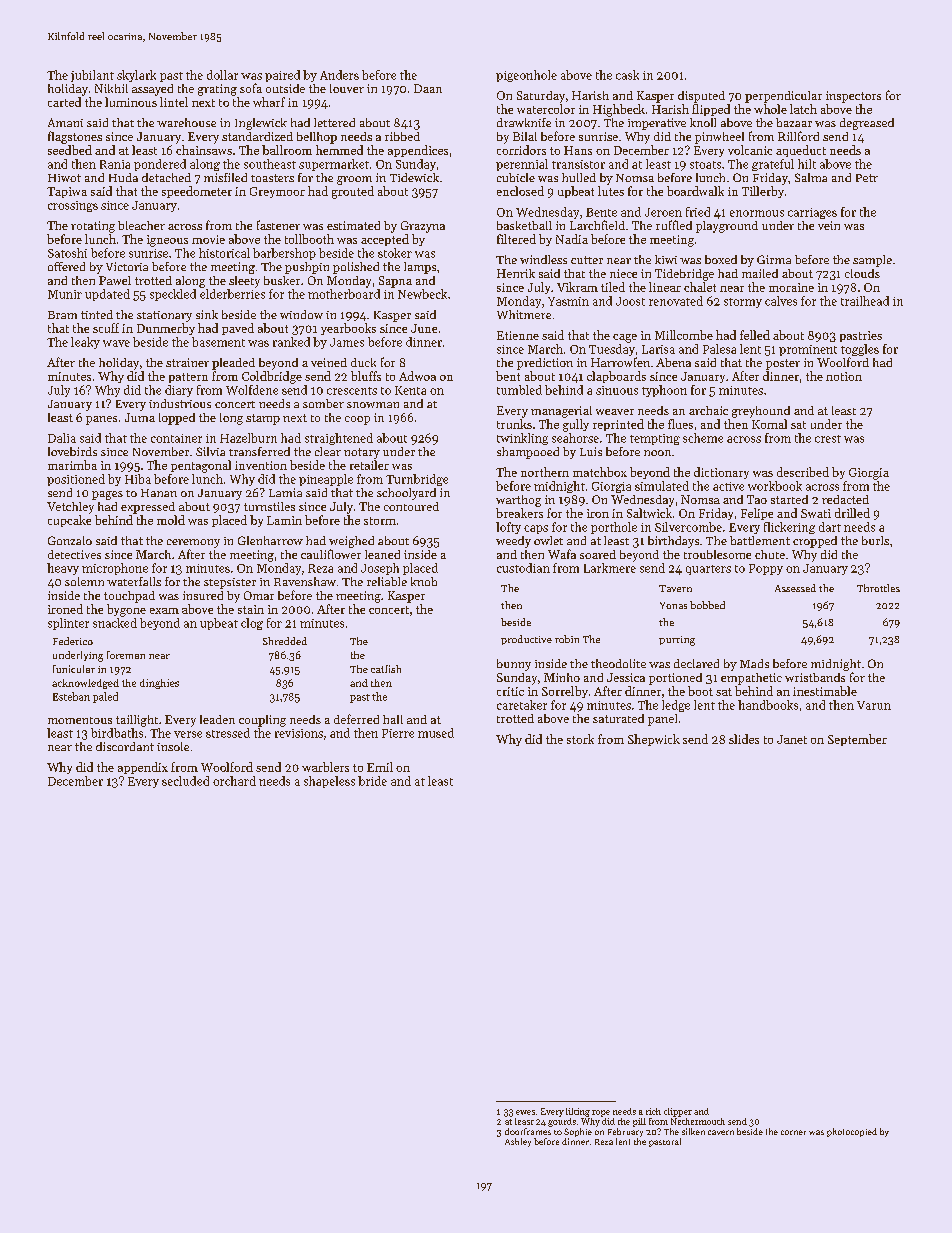 The image size is (952, 1233). I want to click on photocopied, so click(852, 1132).
